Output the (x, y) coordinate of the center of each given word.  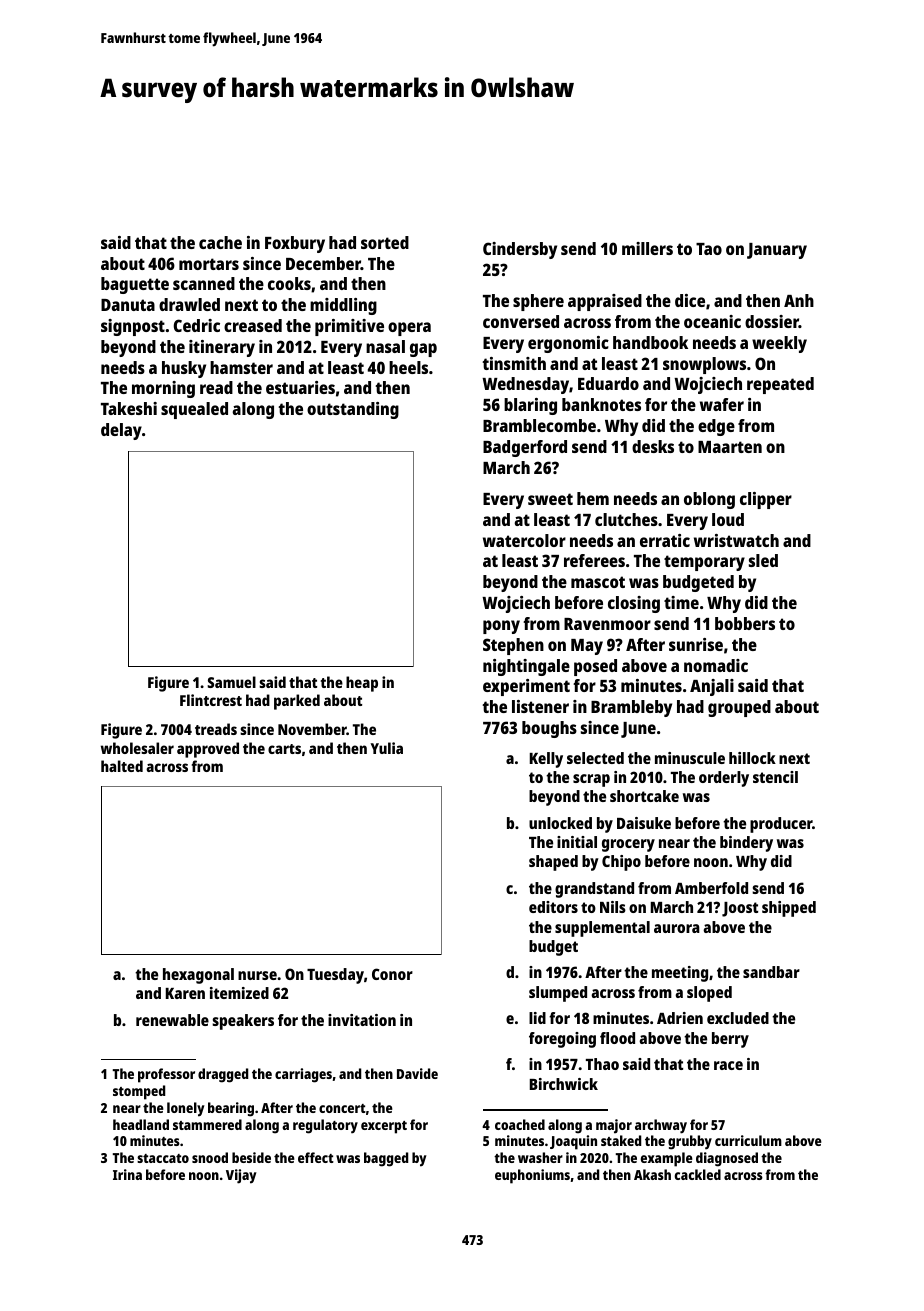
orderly (724, 779)
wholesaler (137, 748)
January (777, 251)
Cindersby (520, 250)
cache (220, 242)
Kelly (546, 760)
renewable (172, 1020)
